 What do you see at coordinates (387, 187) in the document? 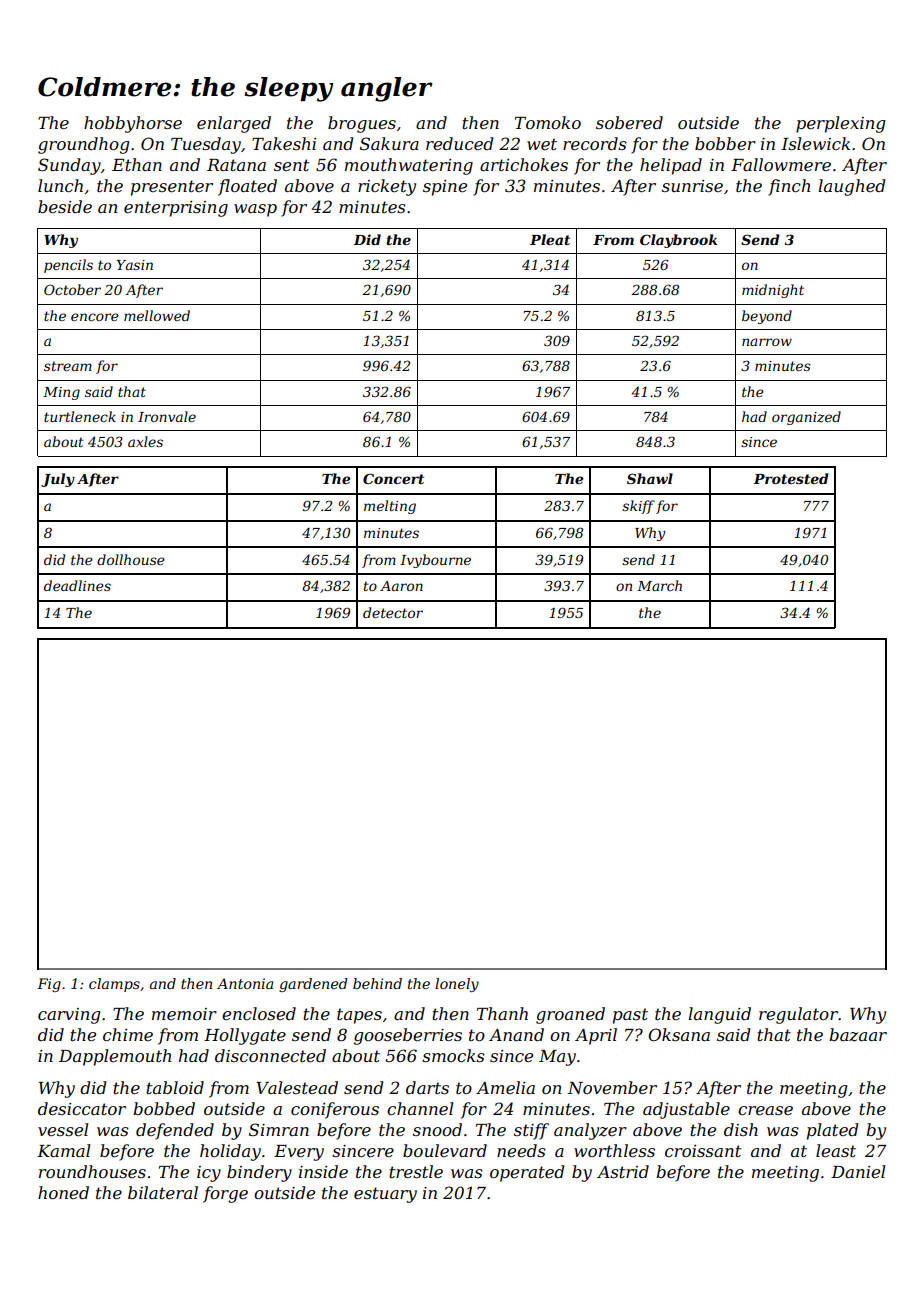
I see `rickety` at bounding box center [387, 187].
